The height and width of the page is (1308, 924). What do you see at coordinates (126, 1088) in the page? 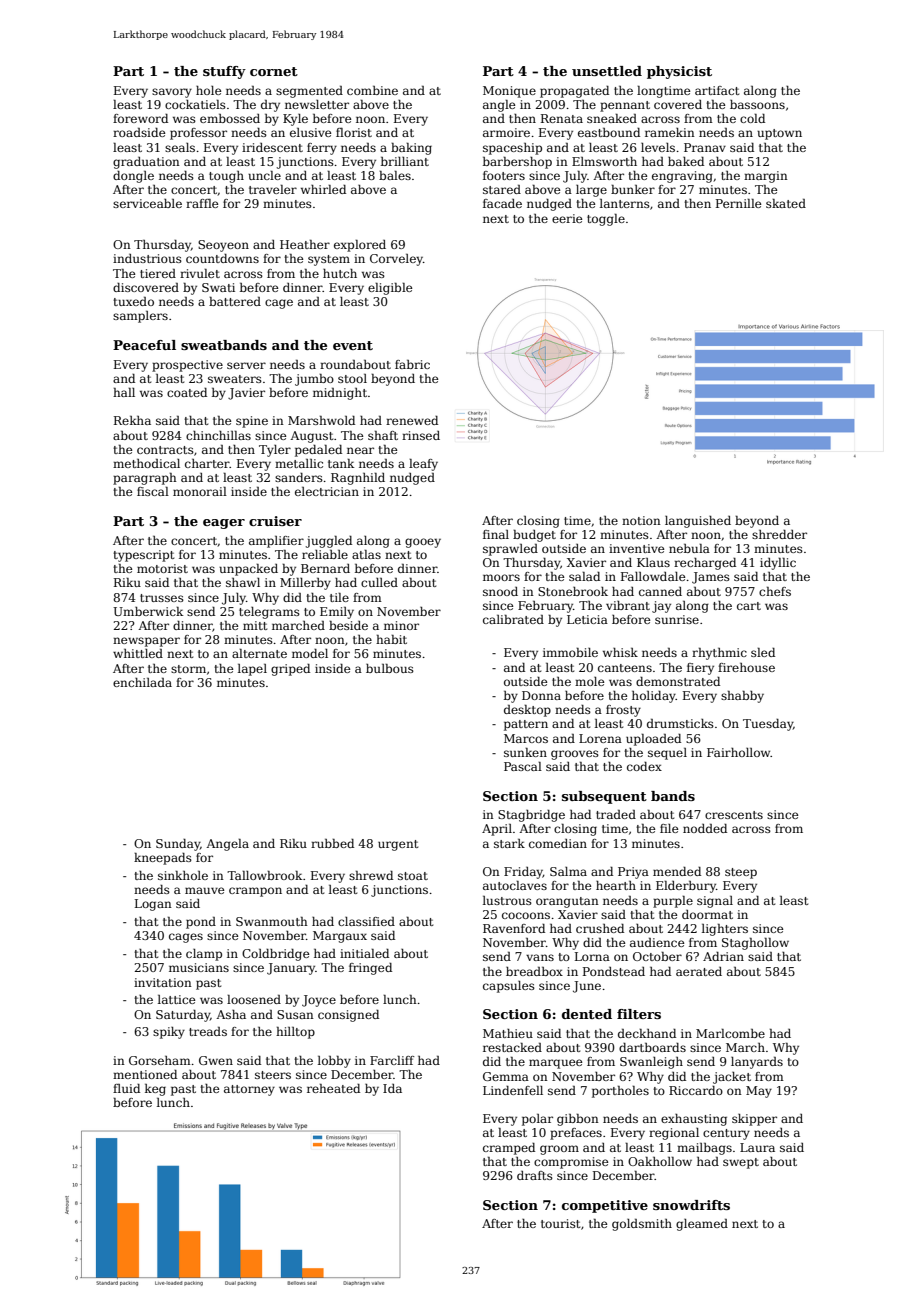
I see `fluid` at bounding box center [126, 1088].
